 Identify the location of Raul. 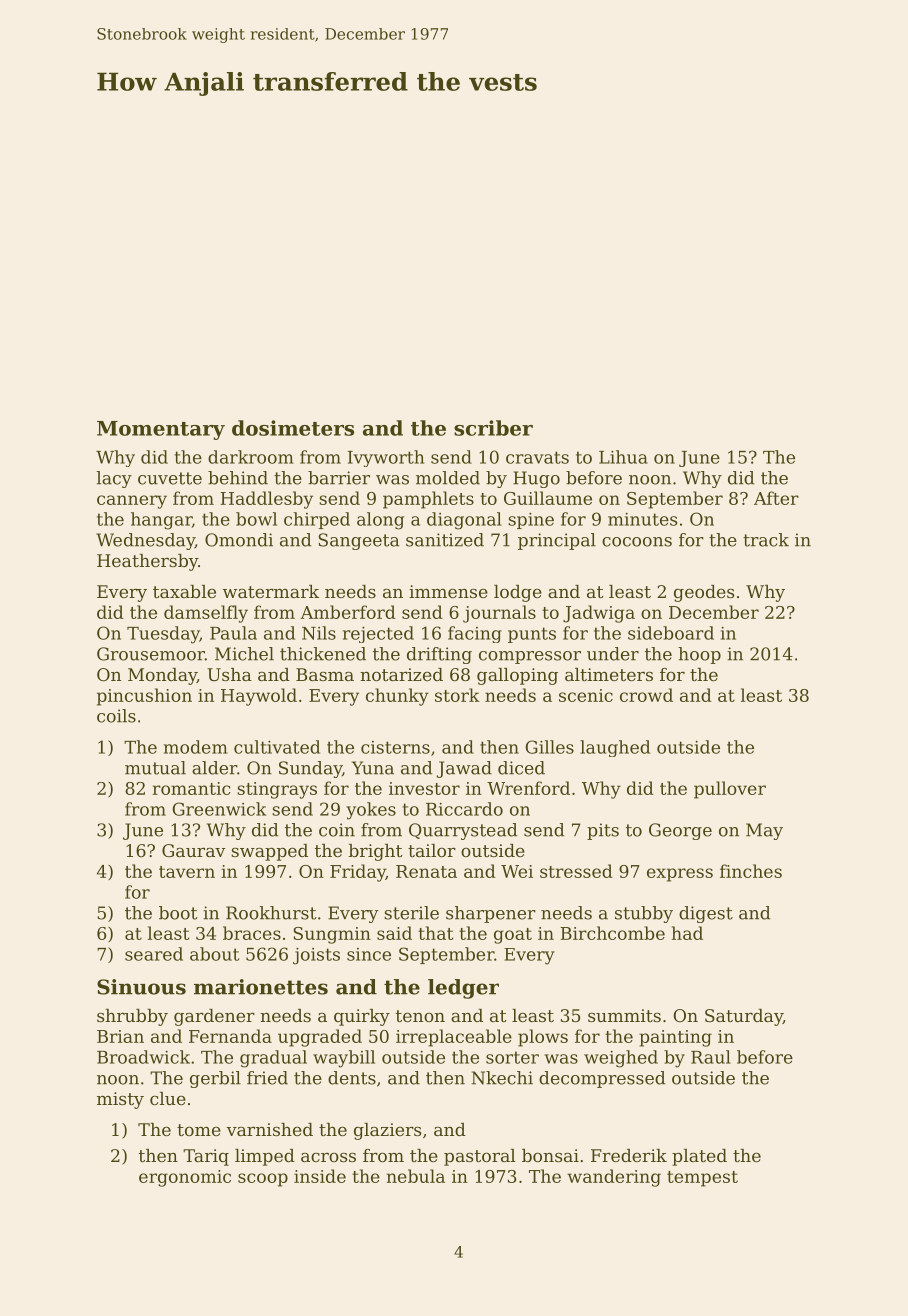
(711, 1057).
